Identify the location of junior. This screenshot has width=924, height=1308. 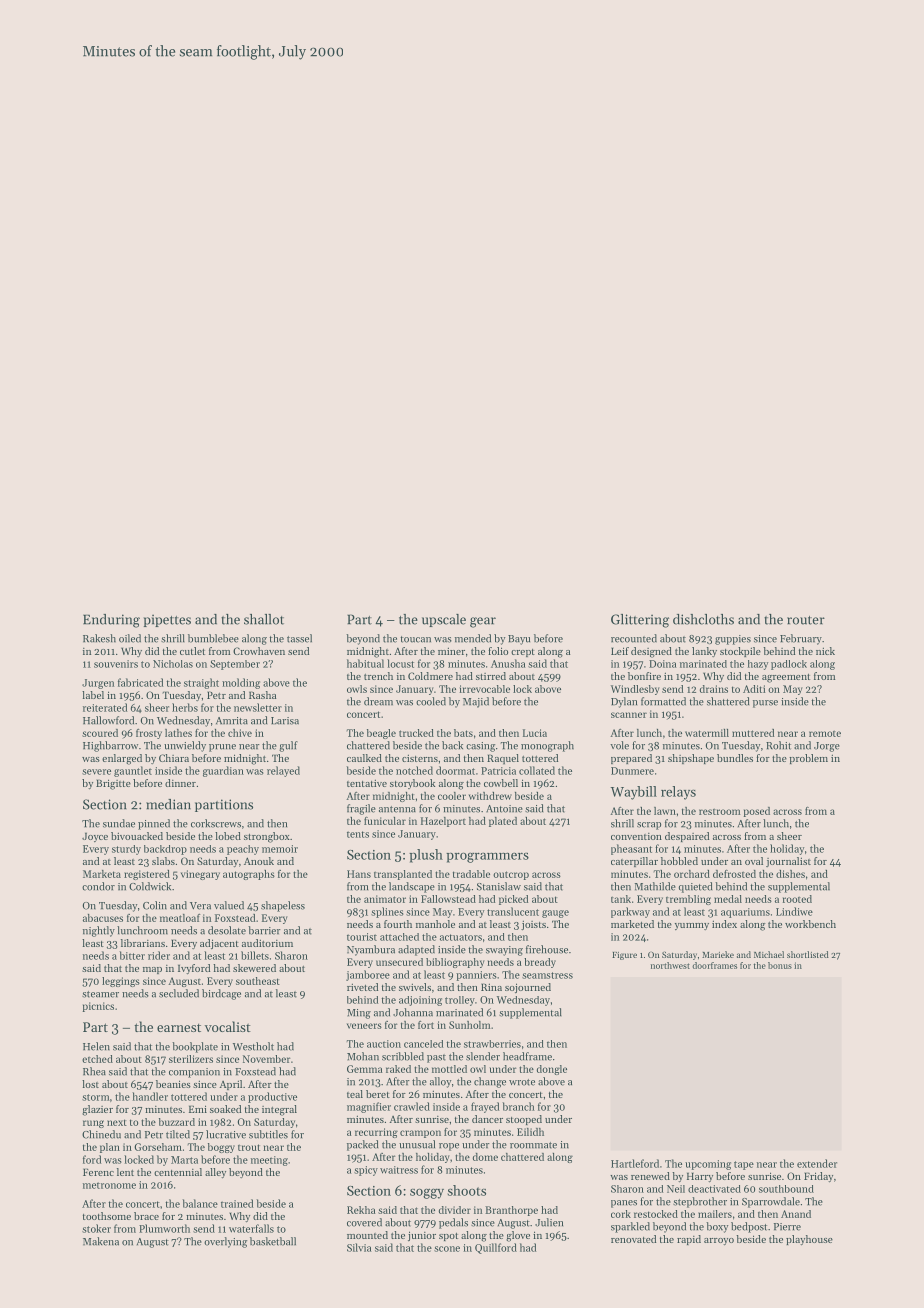
(422, 1236).
